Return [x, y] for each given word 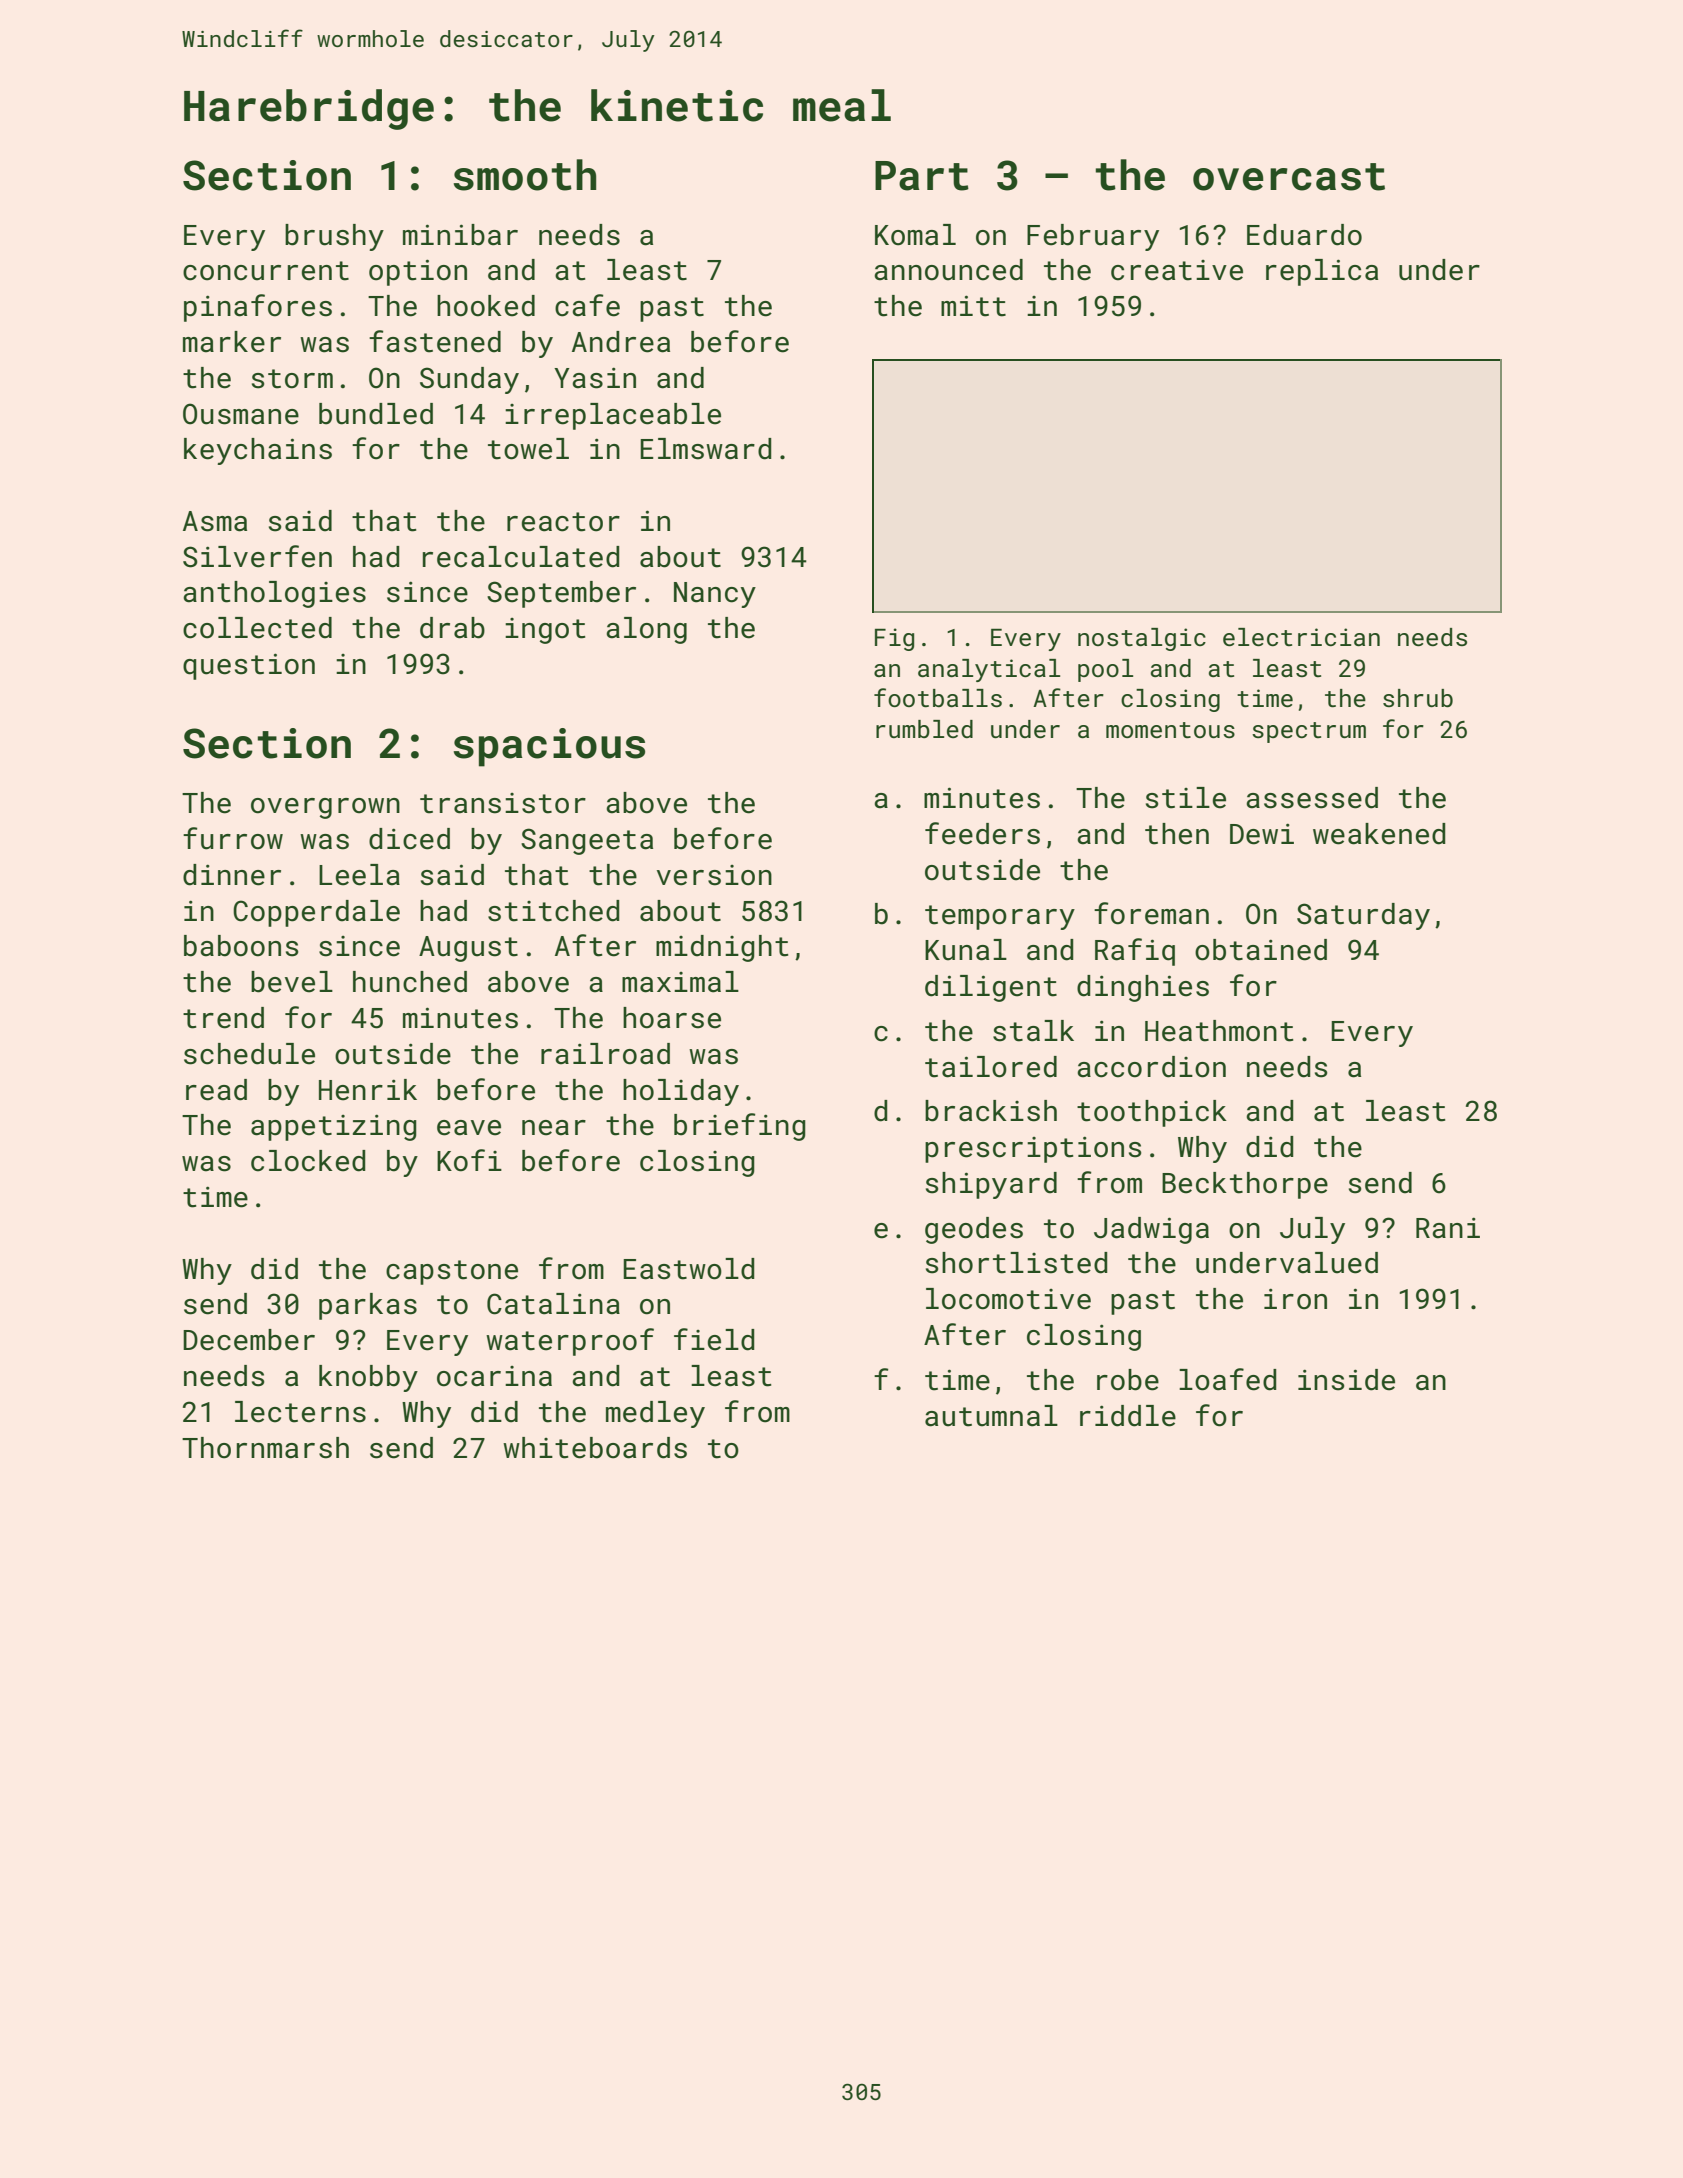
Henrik [368, 1090]
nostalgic [1142, 639]
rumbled [924, 729]
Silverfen [257, 556]
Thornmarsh [265, 1448]
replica [1322, 272]
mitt [973, 306]
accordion [1151, 1067]
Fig [894, 639]
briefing [740, 1127]
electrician [1301, 637]
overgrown [325, 808]
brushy [334, 237]
